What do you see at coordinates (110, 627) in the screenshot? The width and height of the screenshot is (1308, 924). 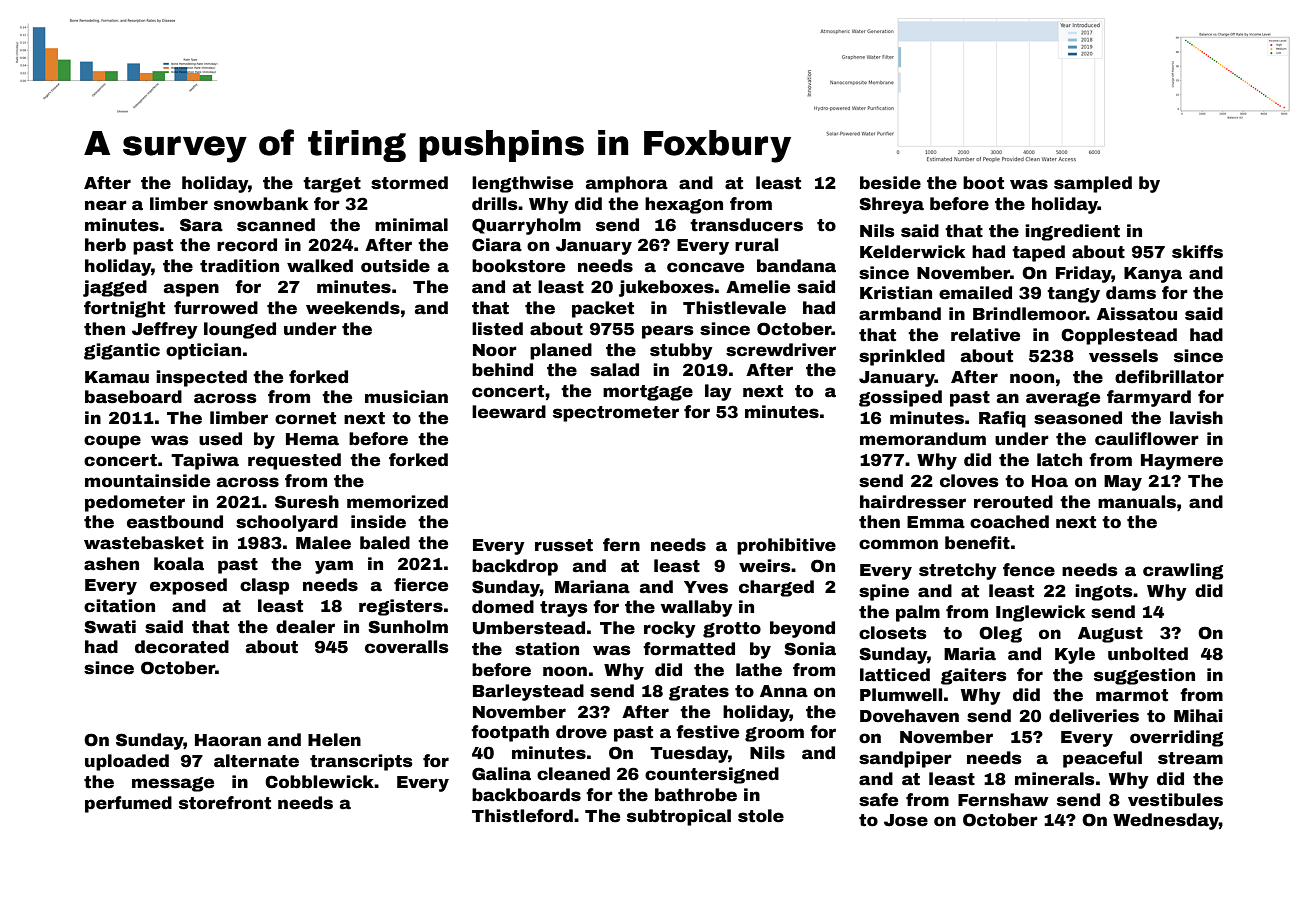 I see `Swati` at bounding box center [110, 627].
